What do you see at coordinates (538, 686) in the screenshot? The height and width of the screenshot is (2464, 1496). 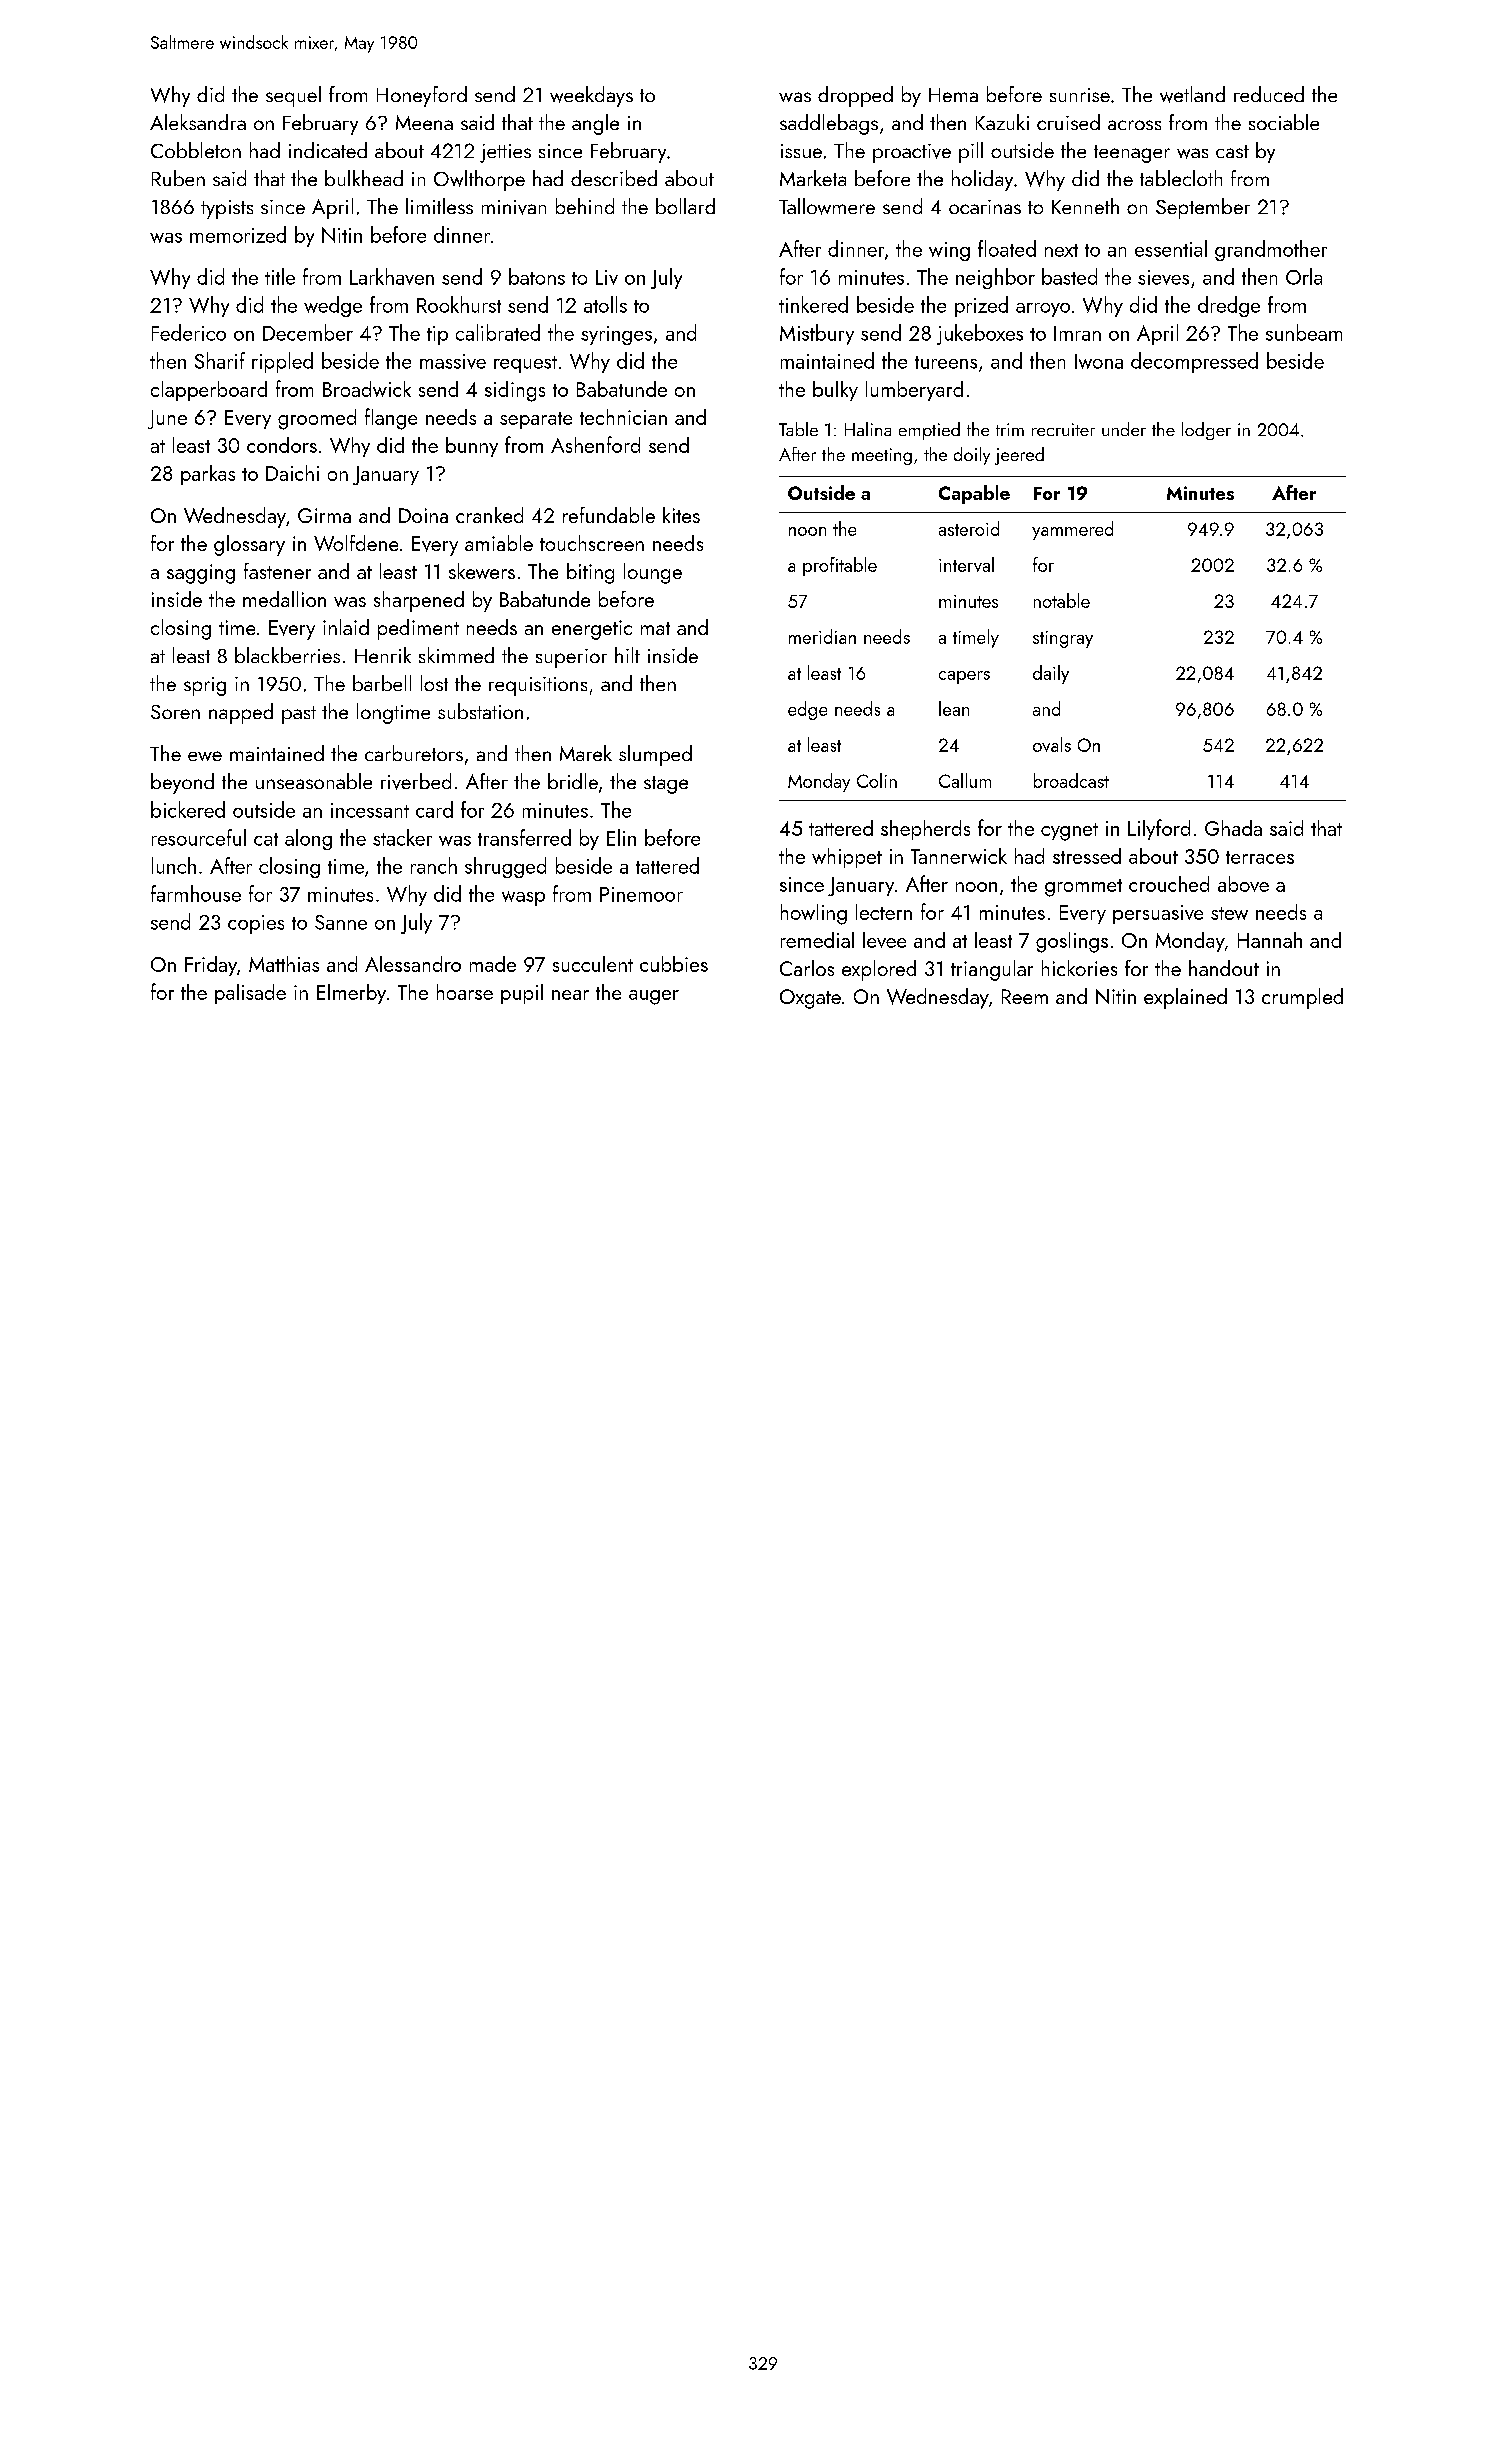 I see `requisitions` at bounding box center [538, 686].
